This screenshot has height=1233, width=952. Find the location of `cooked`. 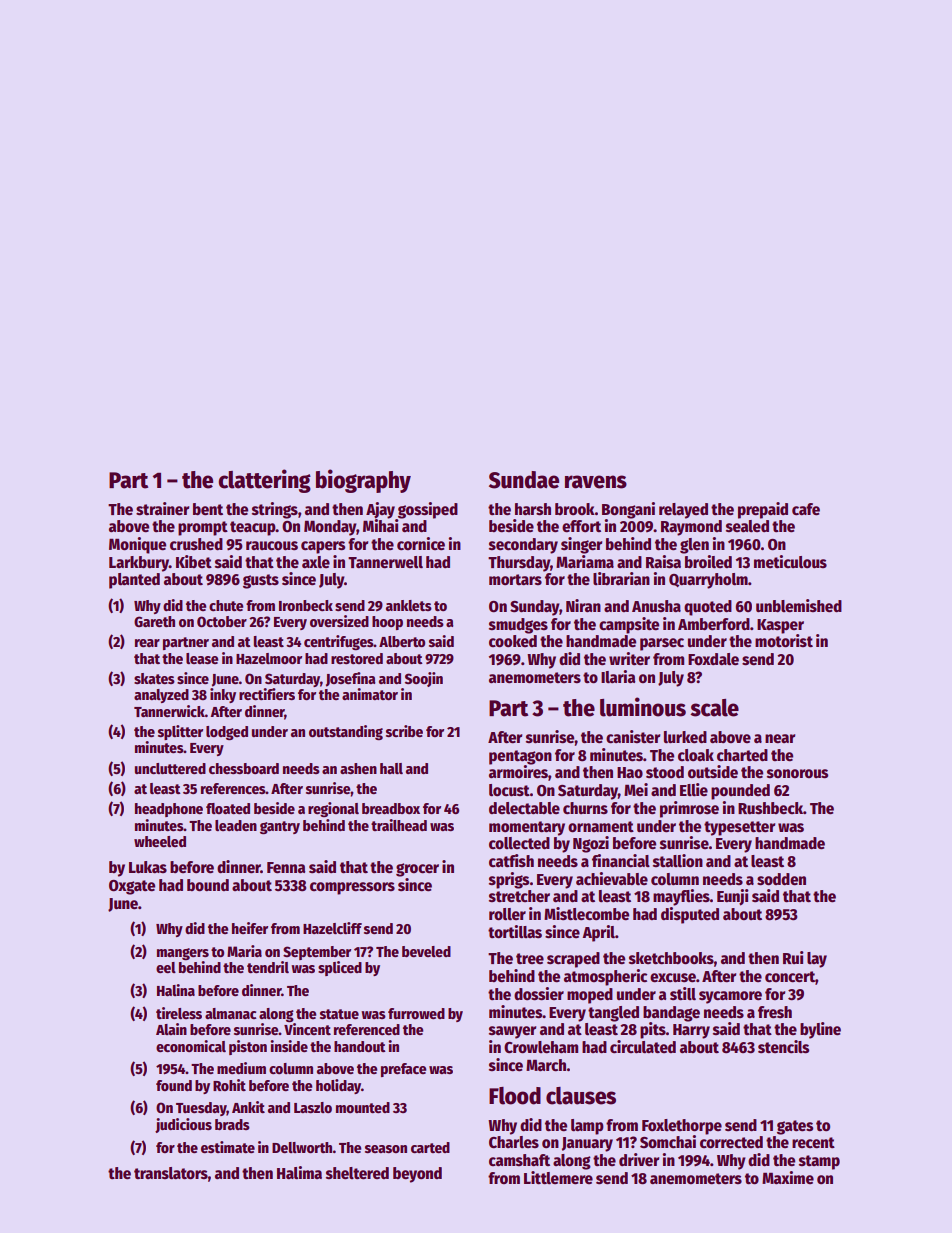

cooked is located at coordinates (513, 641).
